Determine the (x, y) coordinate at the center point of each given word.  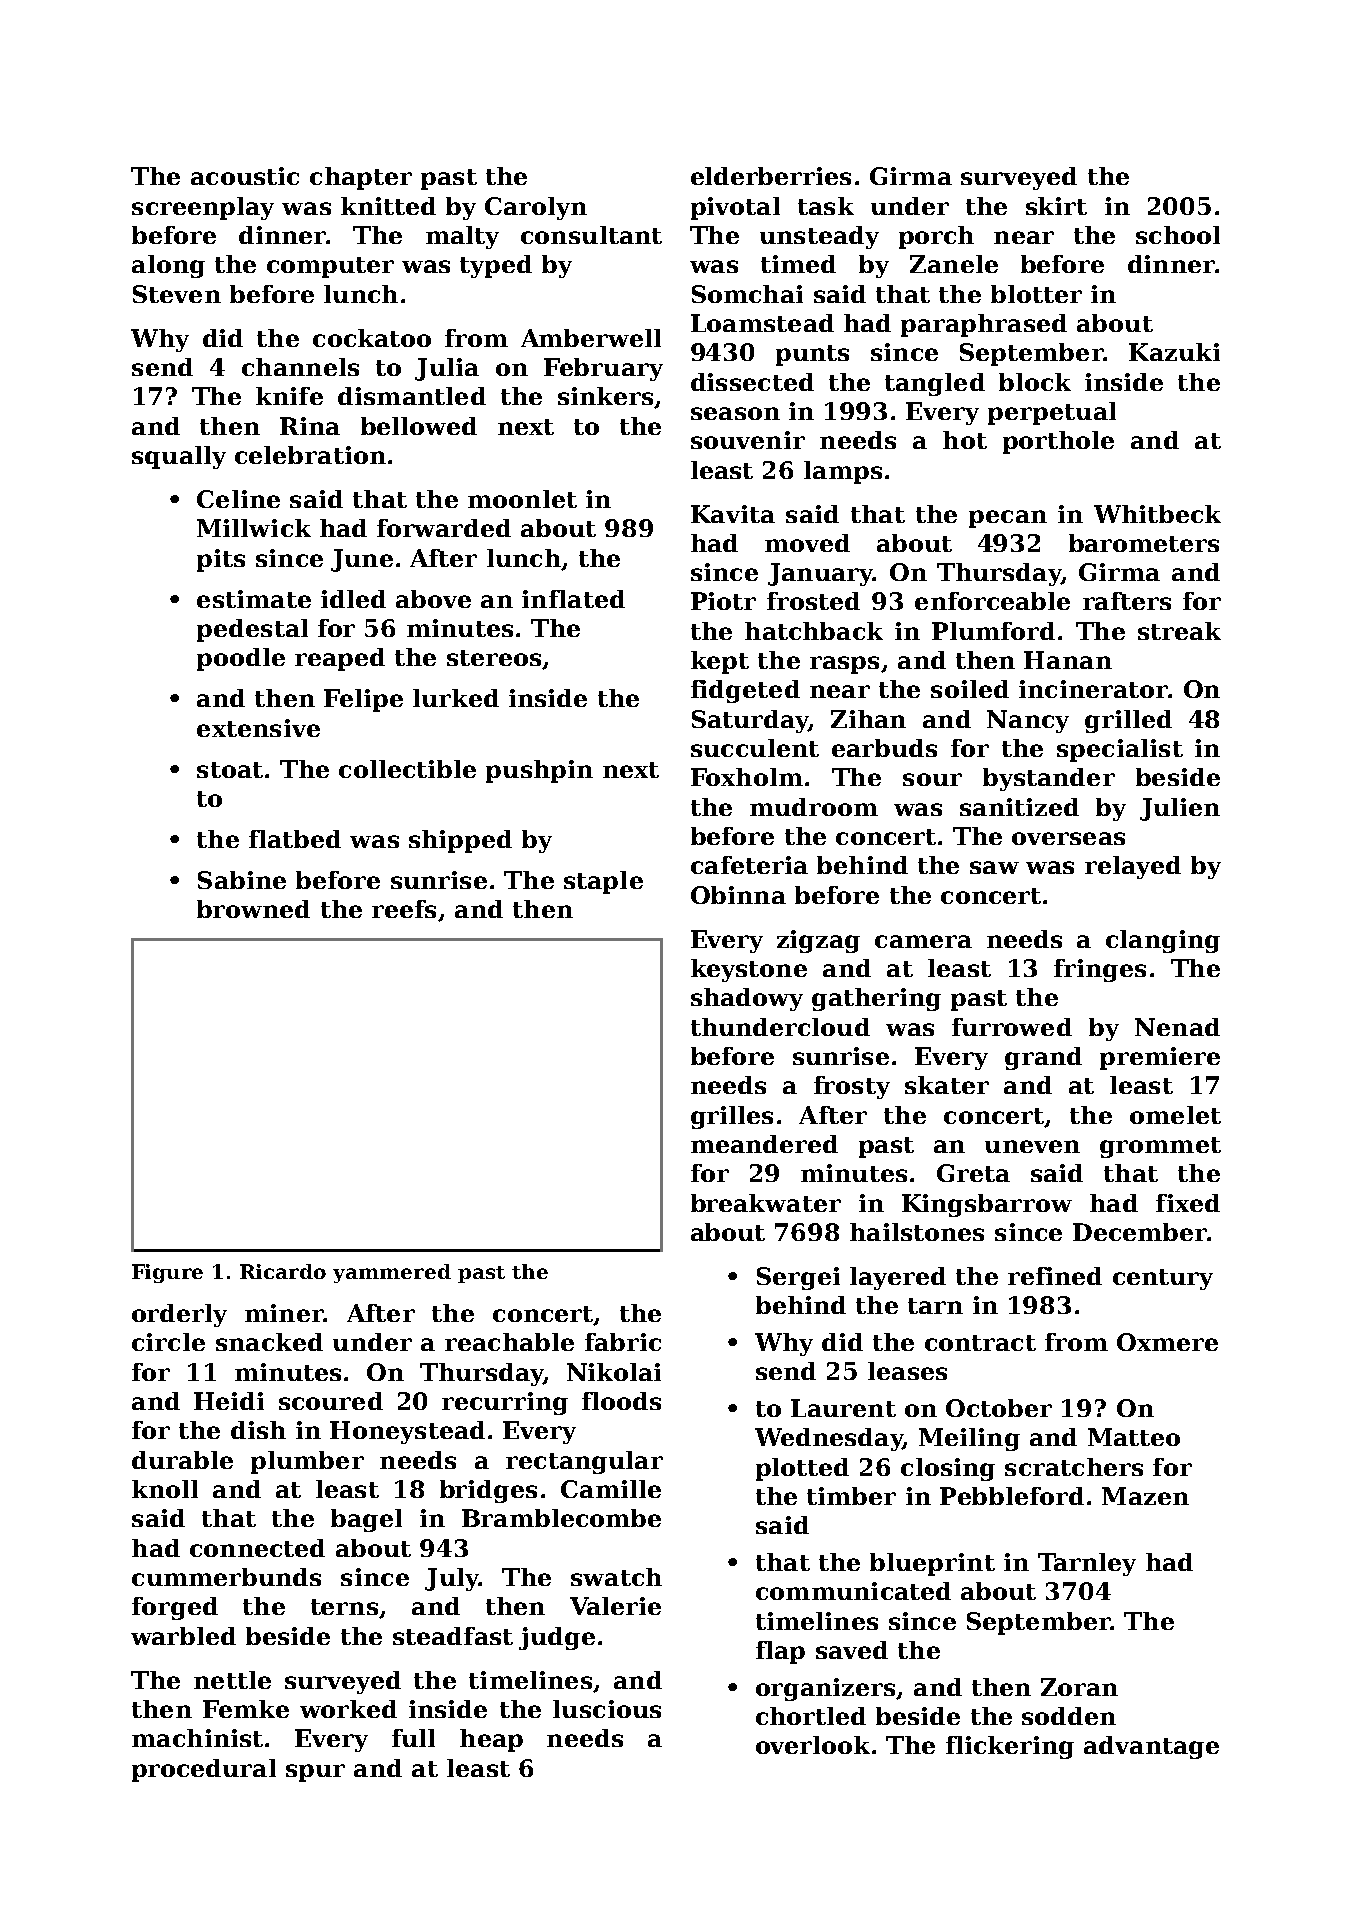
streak (1179, 631)
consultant (591, 235)
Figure (167, 1273)
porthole (1058, 442)
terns (344, 1607)
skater (947, 1085)
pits (221, 560)
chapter (361, 178)
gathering (876, 999)
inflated (573, 599)
